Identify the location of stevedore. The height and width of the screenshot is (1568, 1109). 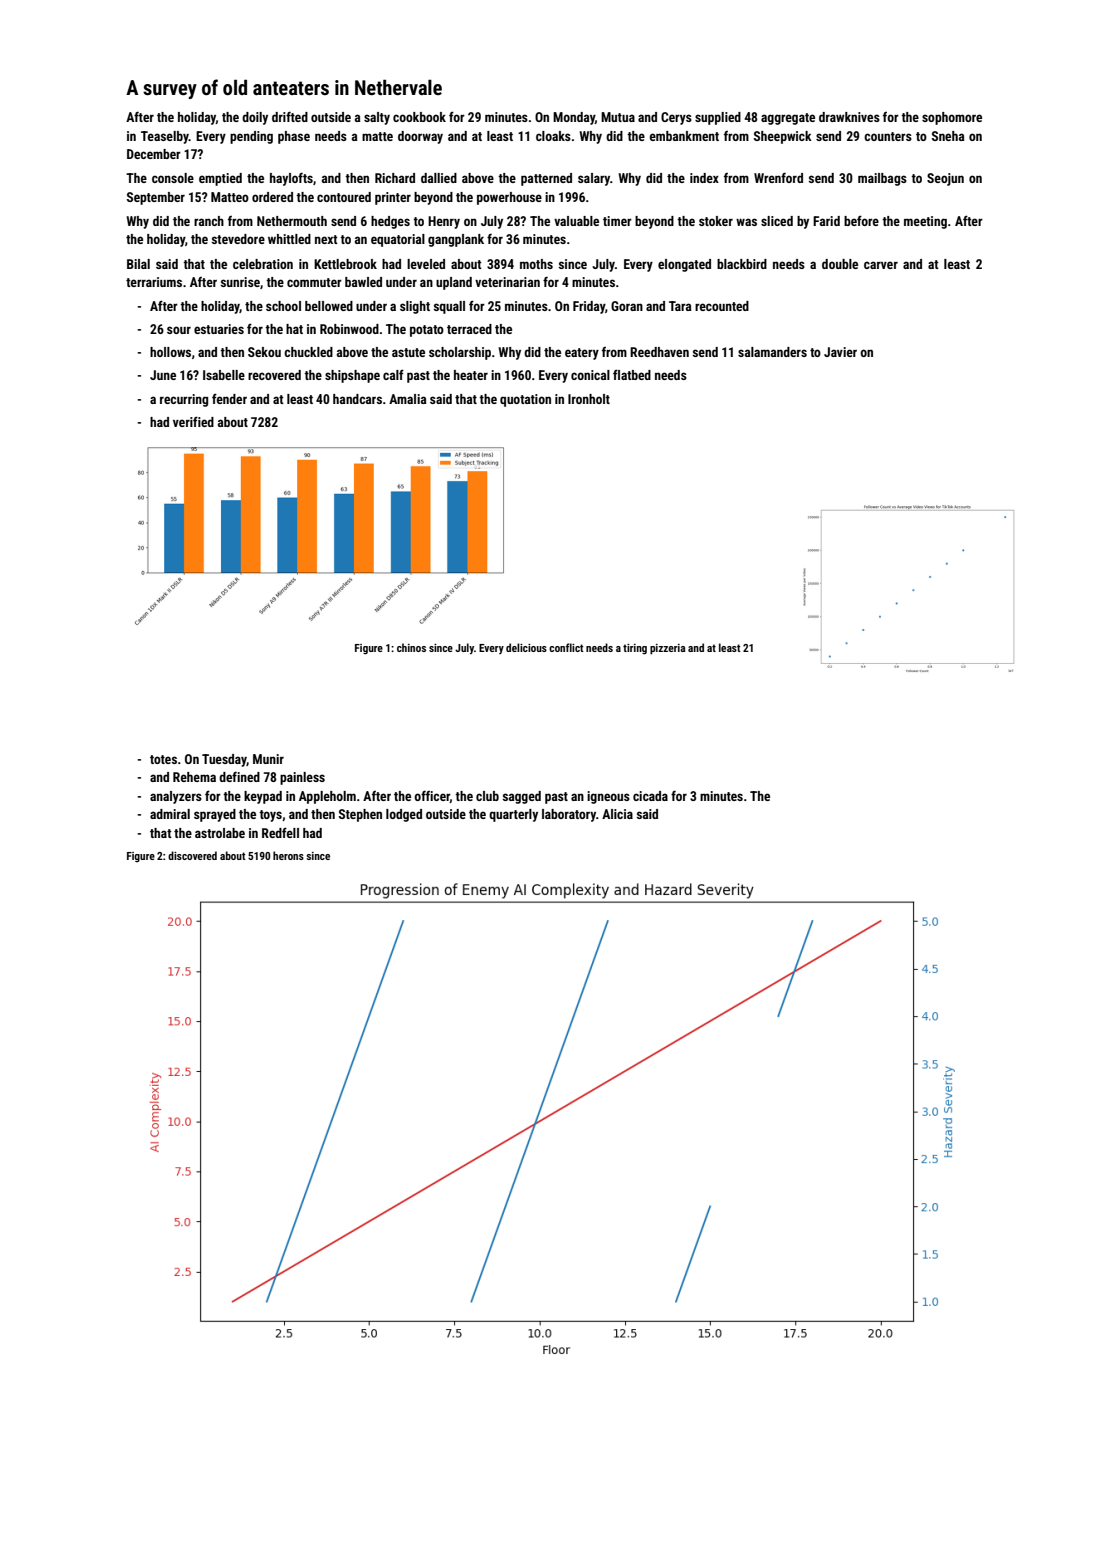
(238, 239).
